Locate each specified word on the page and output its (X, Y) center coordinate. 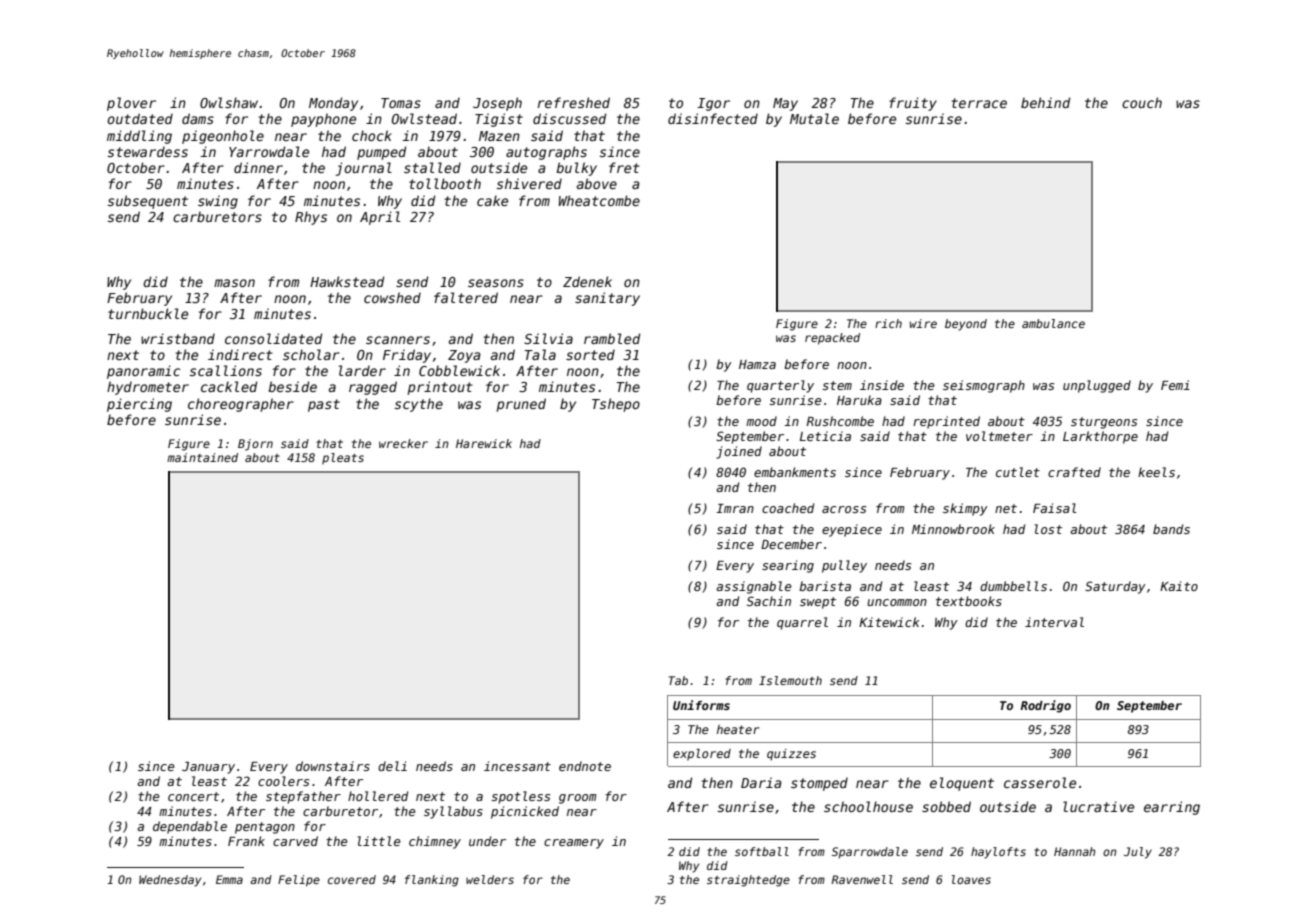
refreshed (574, 102)
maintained (202, 457)
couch (1142, 102)
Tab (678, 680)
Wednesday (170, 881)
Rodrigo (1045, 706)
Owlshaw (229, 102)
